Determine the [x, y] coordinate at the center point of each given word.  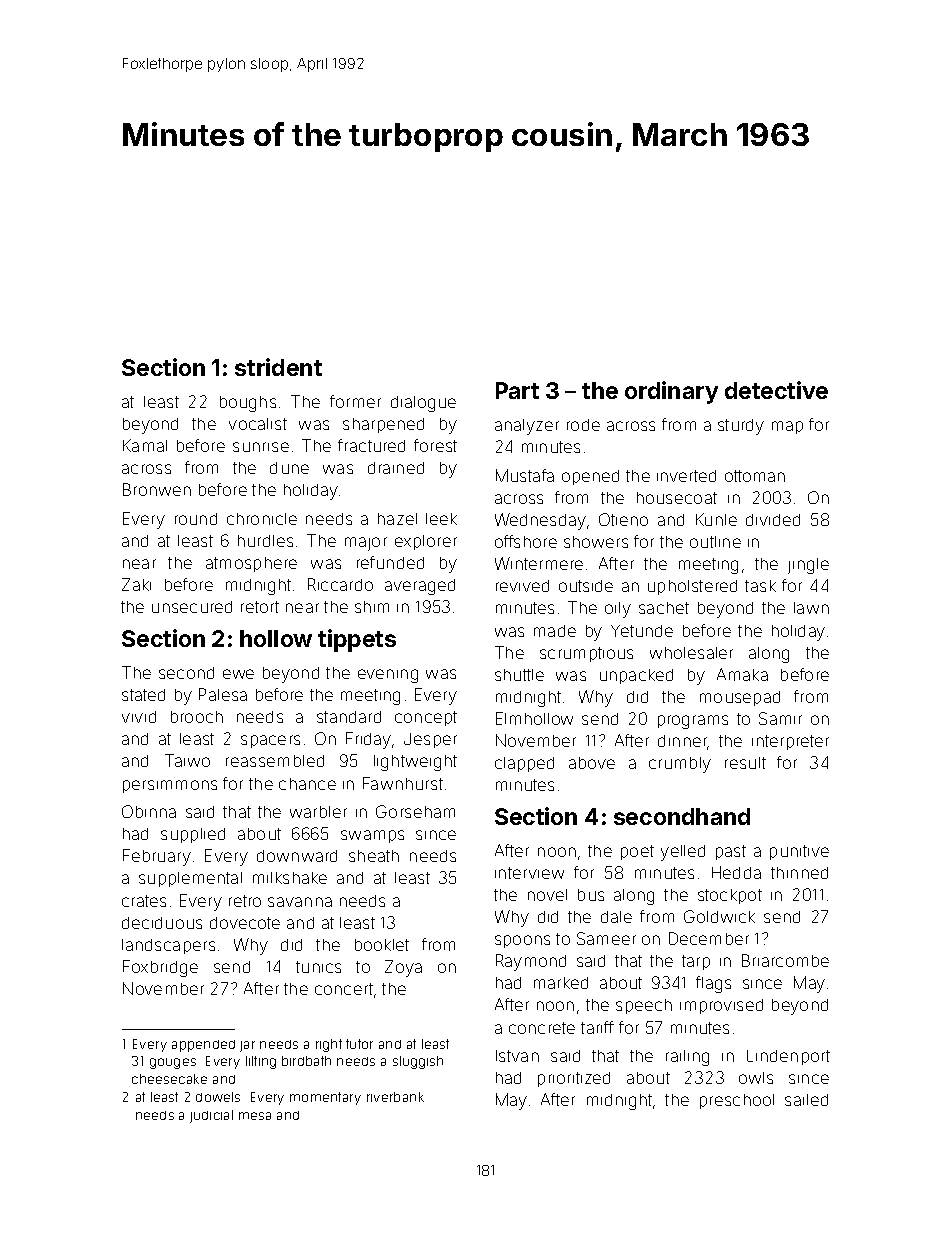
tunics [318, 967]
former [355, 401]
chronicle [262, 519]
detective [776, 390]
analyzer [527, 427]
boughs [248, 404]
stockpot [730, 896]
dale [616, 917]
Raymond [531, 962]
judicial [211, 1116]
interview [529, 873]
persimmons [170, 786]
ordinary [671, 392]
